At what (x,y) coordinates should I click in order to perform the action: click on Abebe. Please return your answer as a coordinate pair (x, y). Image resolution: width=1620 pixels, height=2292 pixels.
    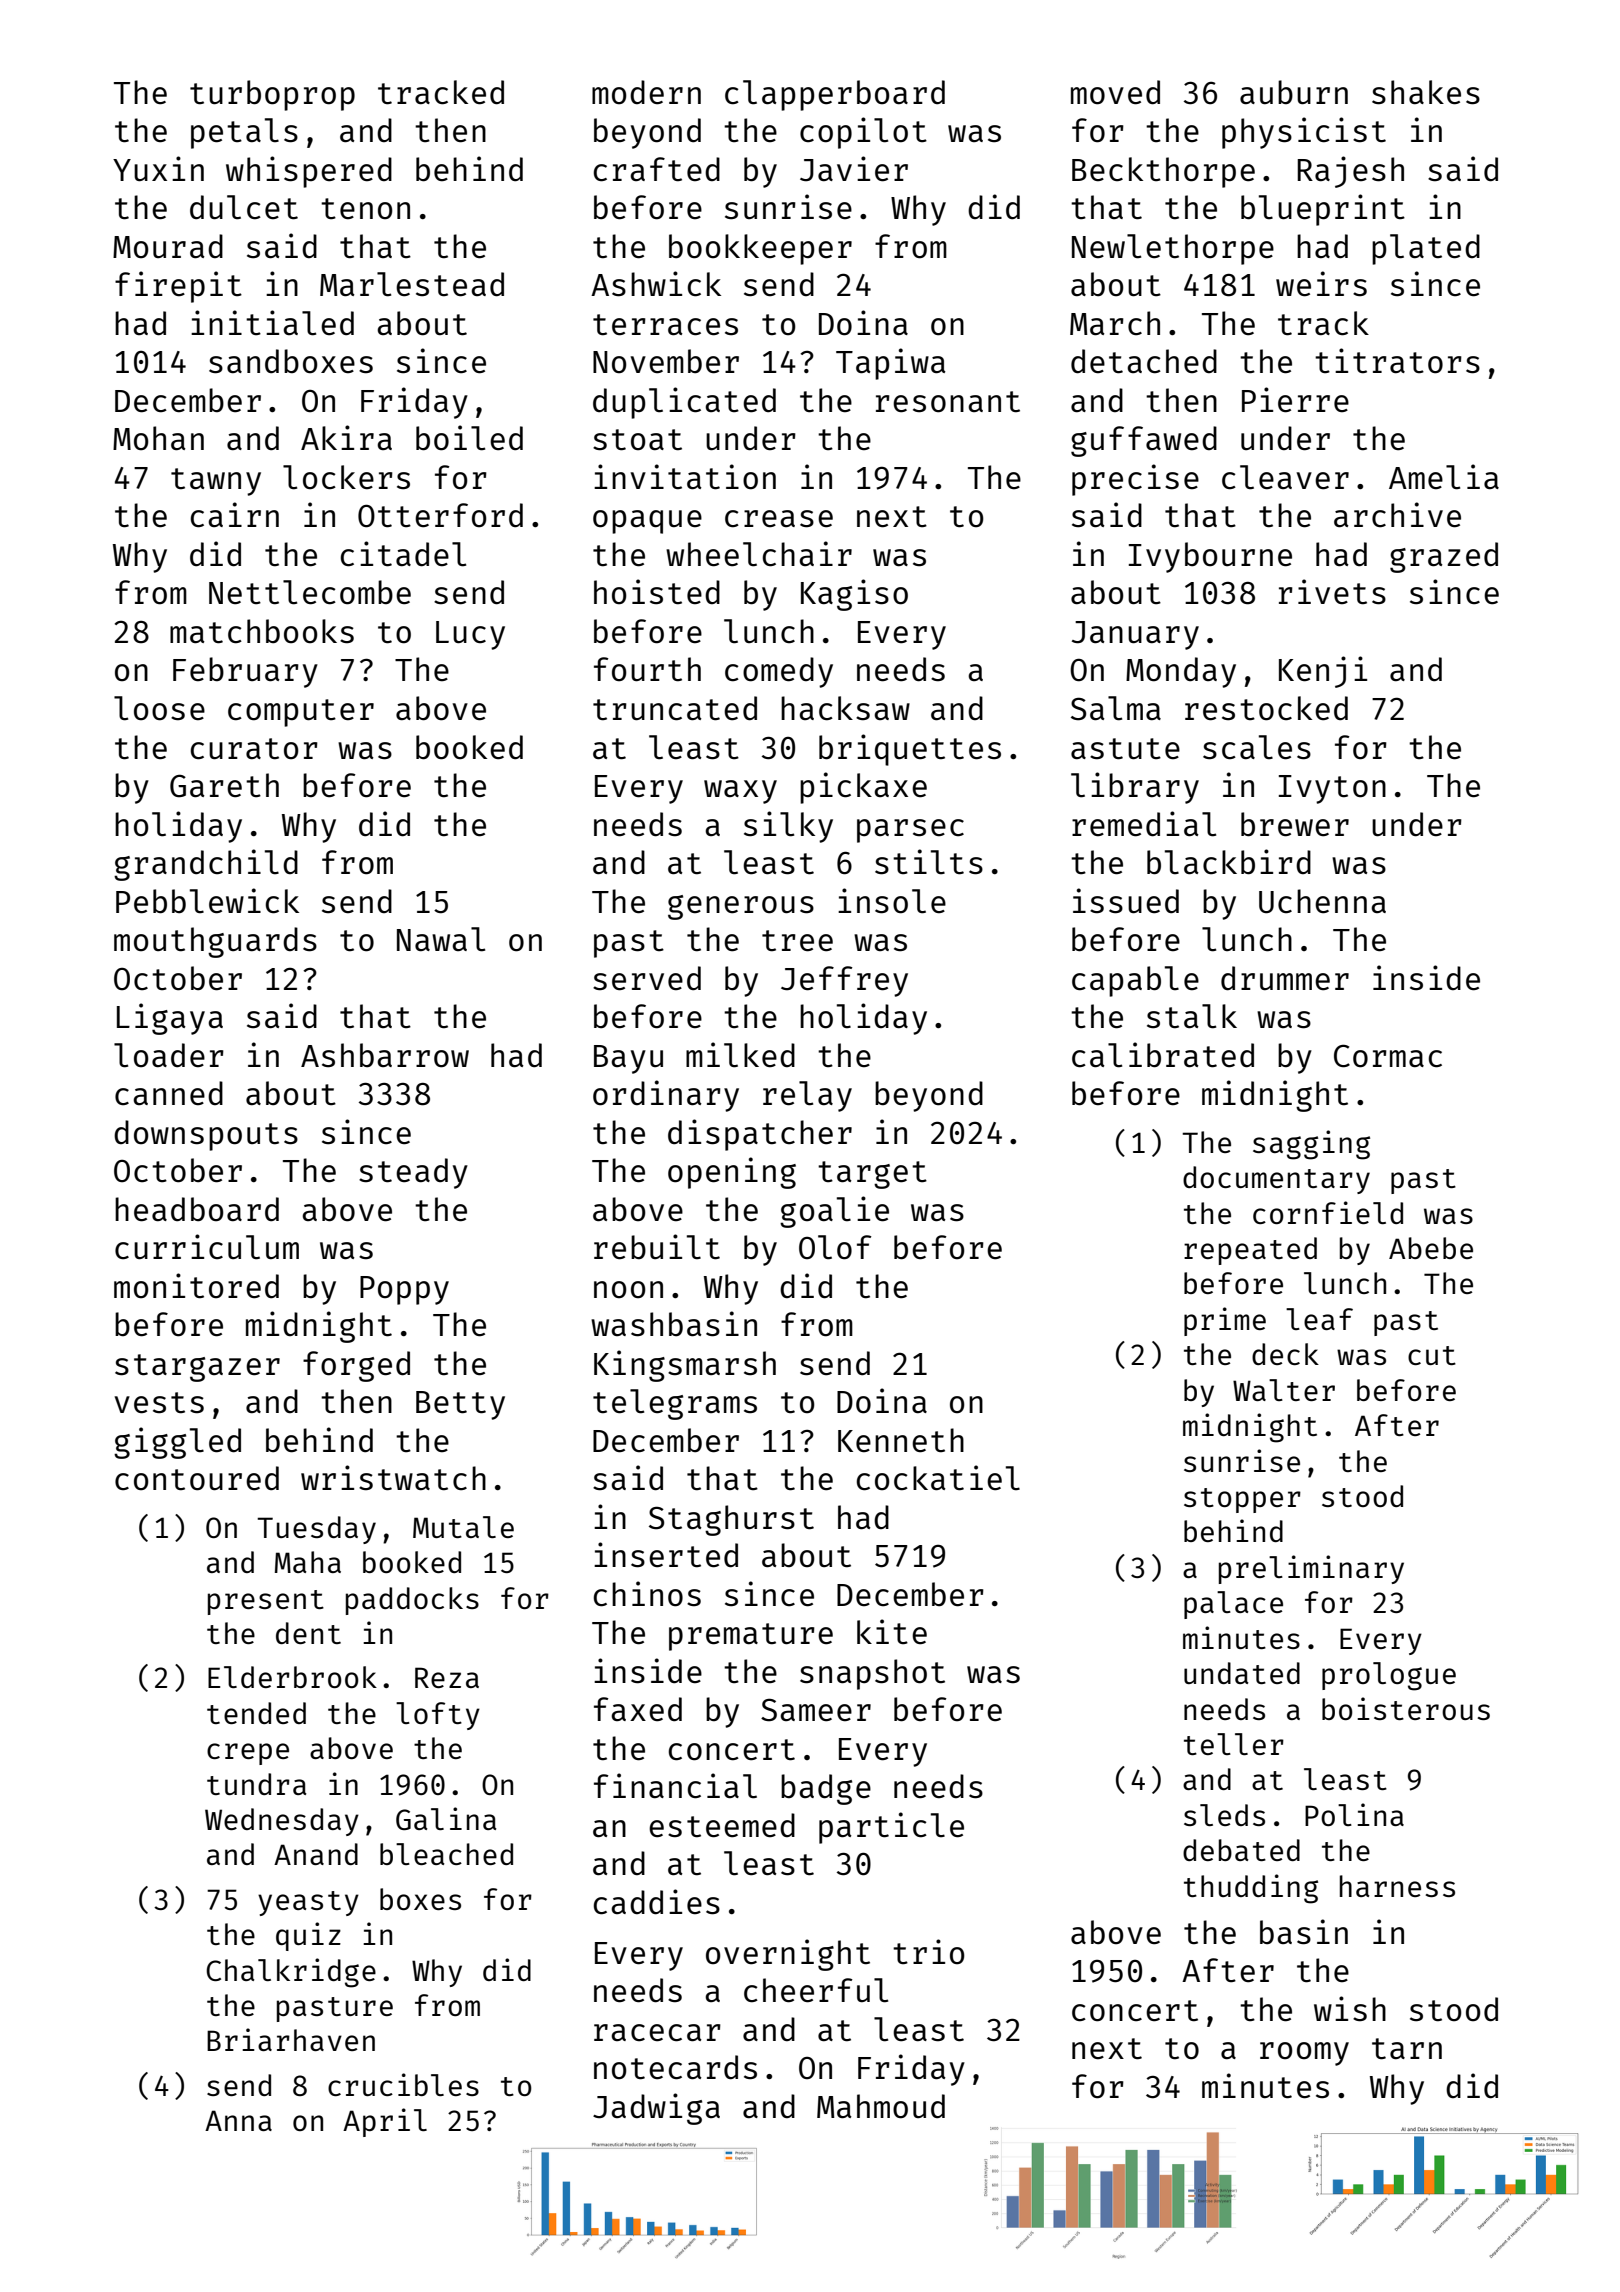
    Looking at the image, I should click on (1431, 1248).
